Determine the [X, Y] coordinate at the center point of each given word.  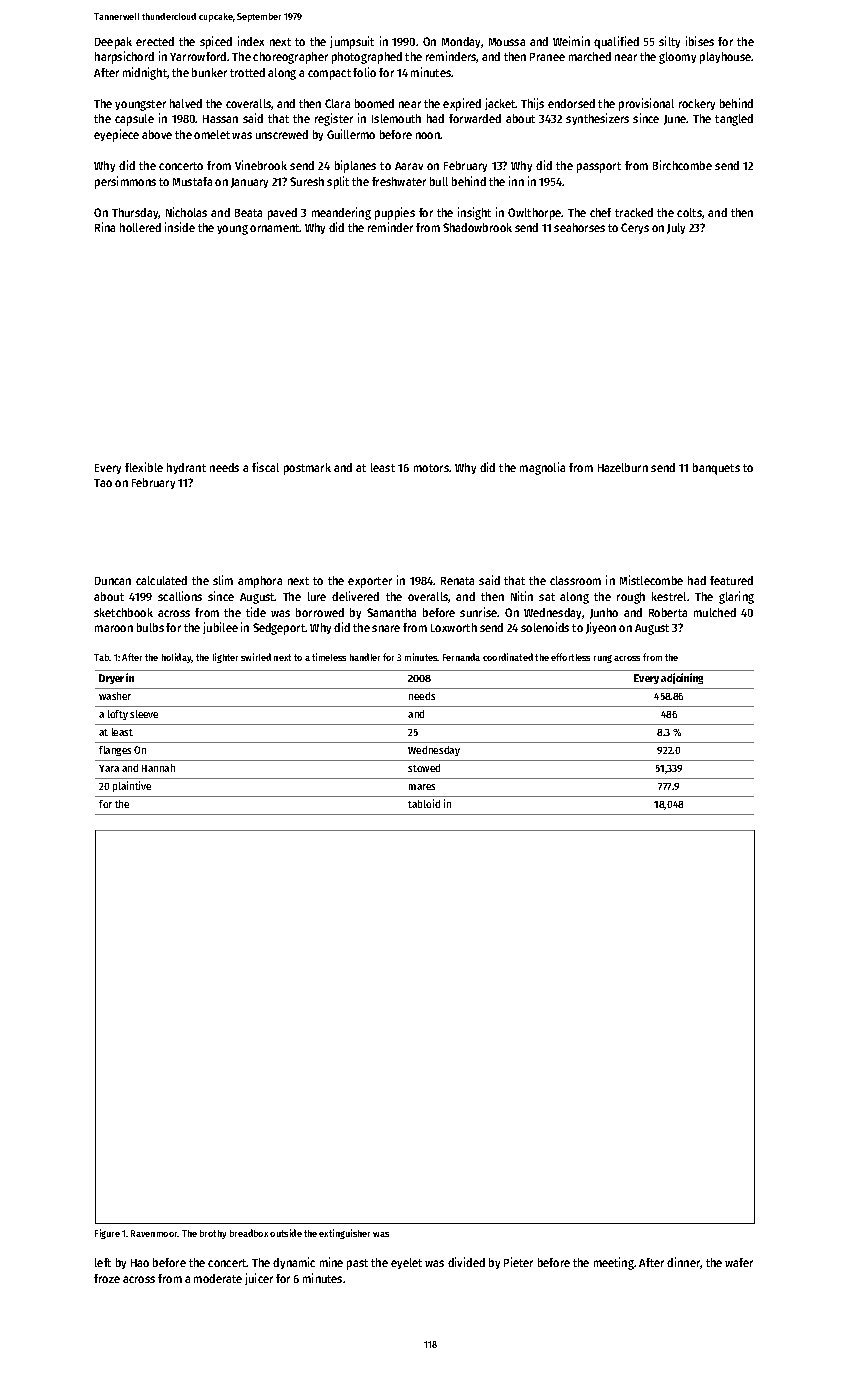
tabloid [424, 803]
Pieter [518, 1262]
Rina [105, 227]
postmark [307, 469]
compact [329, 74]
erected [155, 41]
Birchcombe [682, 165]
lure [317, 596]
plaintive [132, 786]
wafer [739, 1262]
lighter [225, 658]
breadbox [249, 1233]
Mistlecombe [651, 580]
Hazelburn [623, 467]
